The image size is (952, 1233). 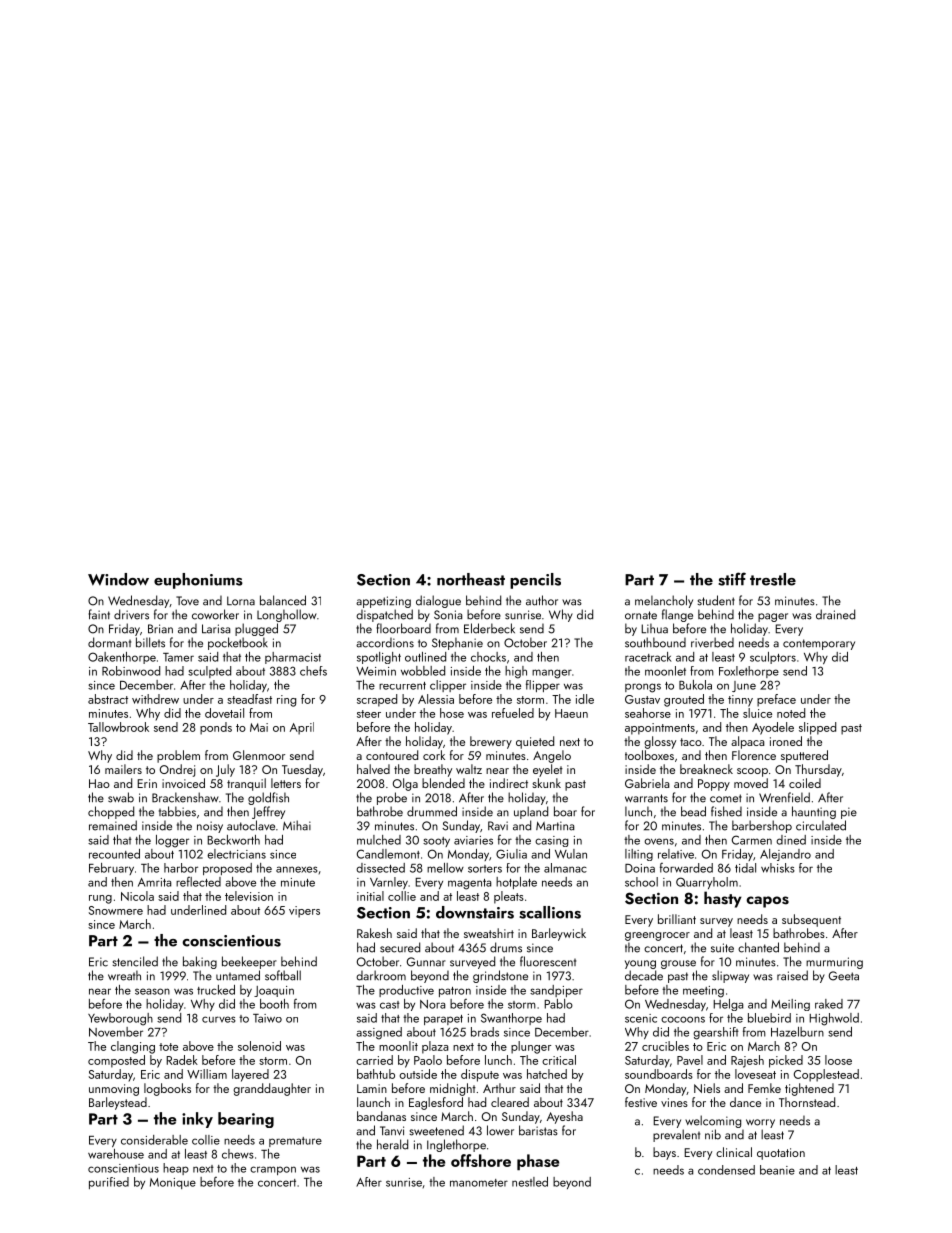 I want to click on comet, so click(x=726, y=798).
